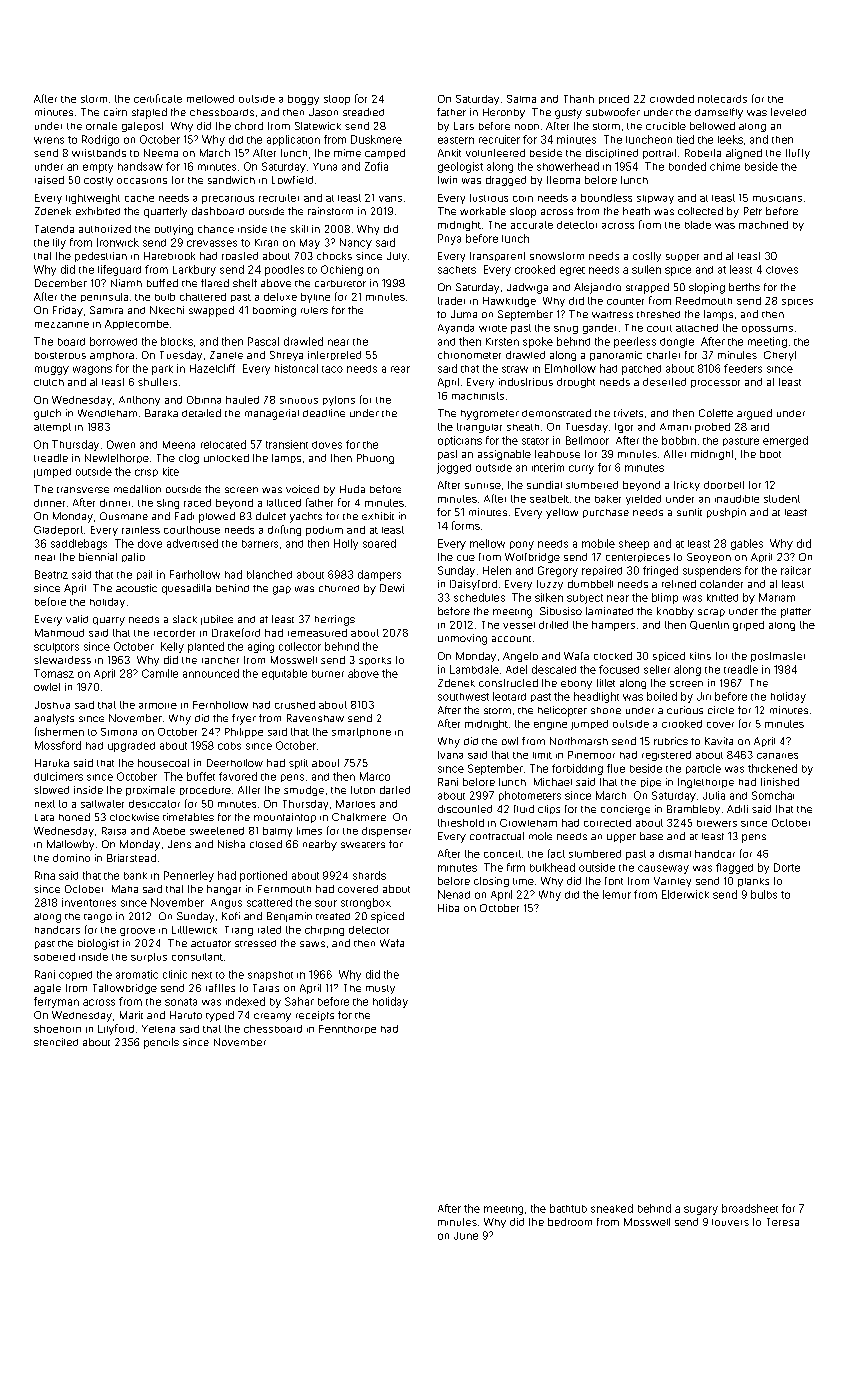  I want to click on louvers, so click(730, 1222).
